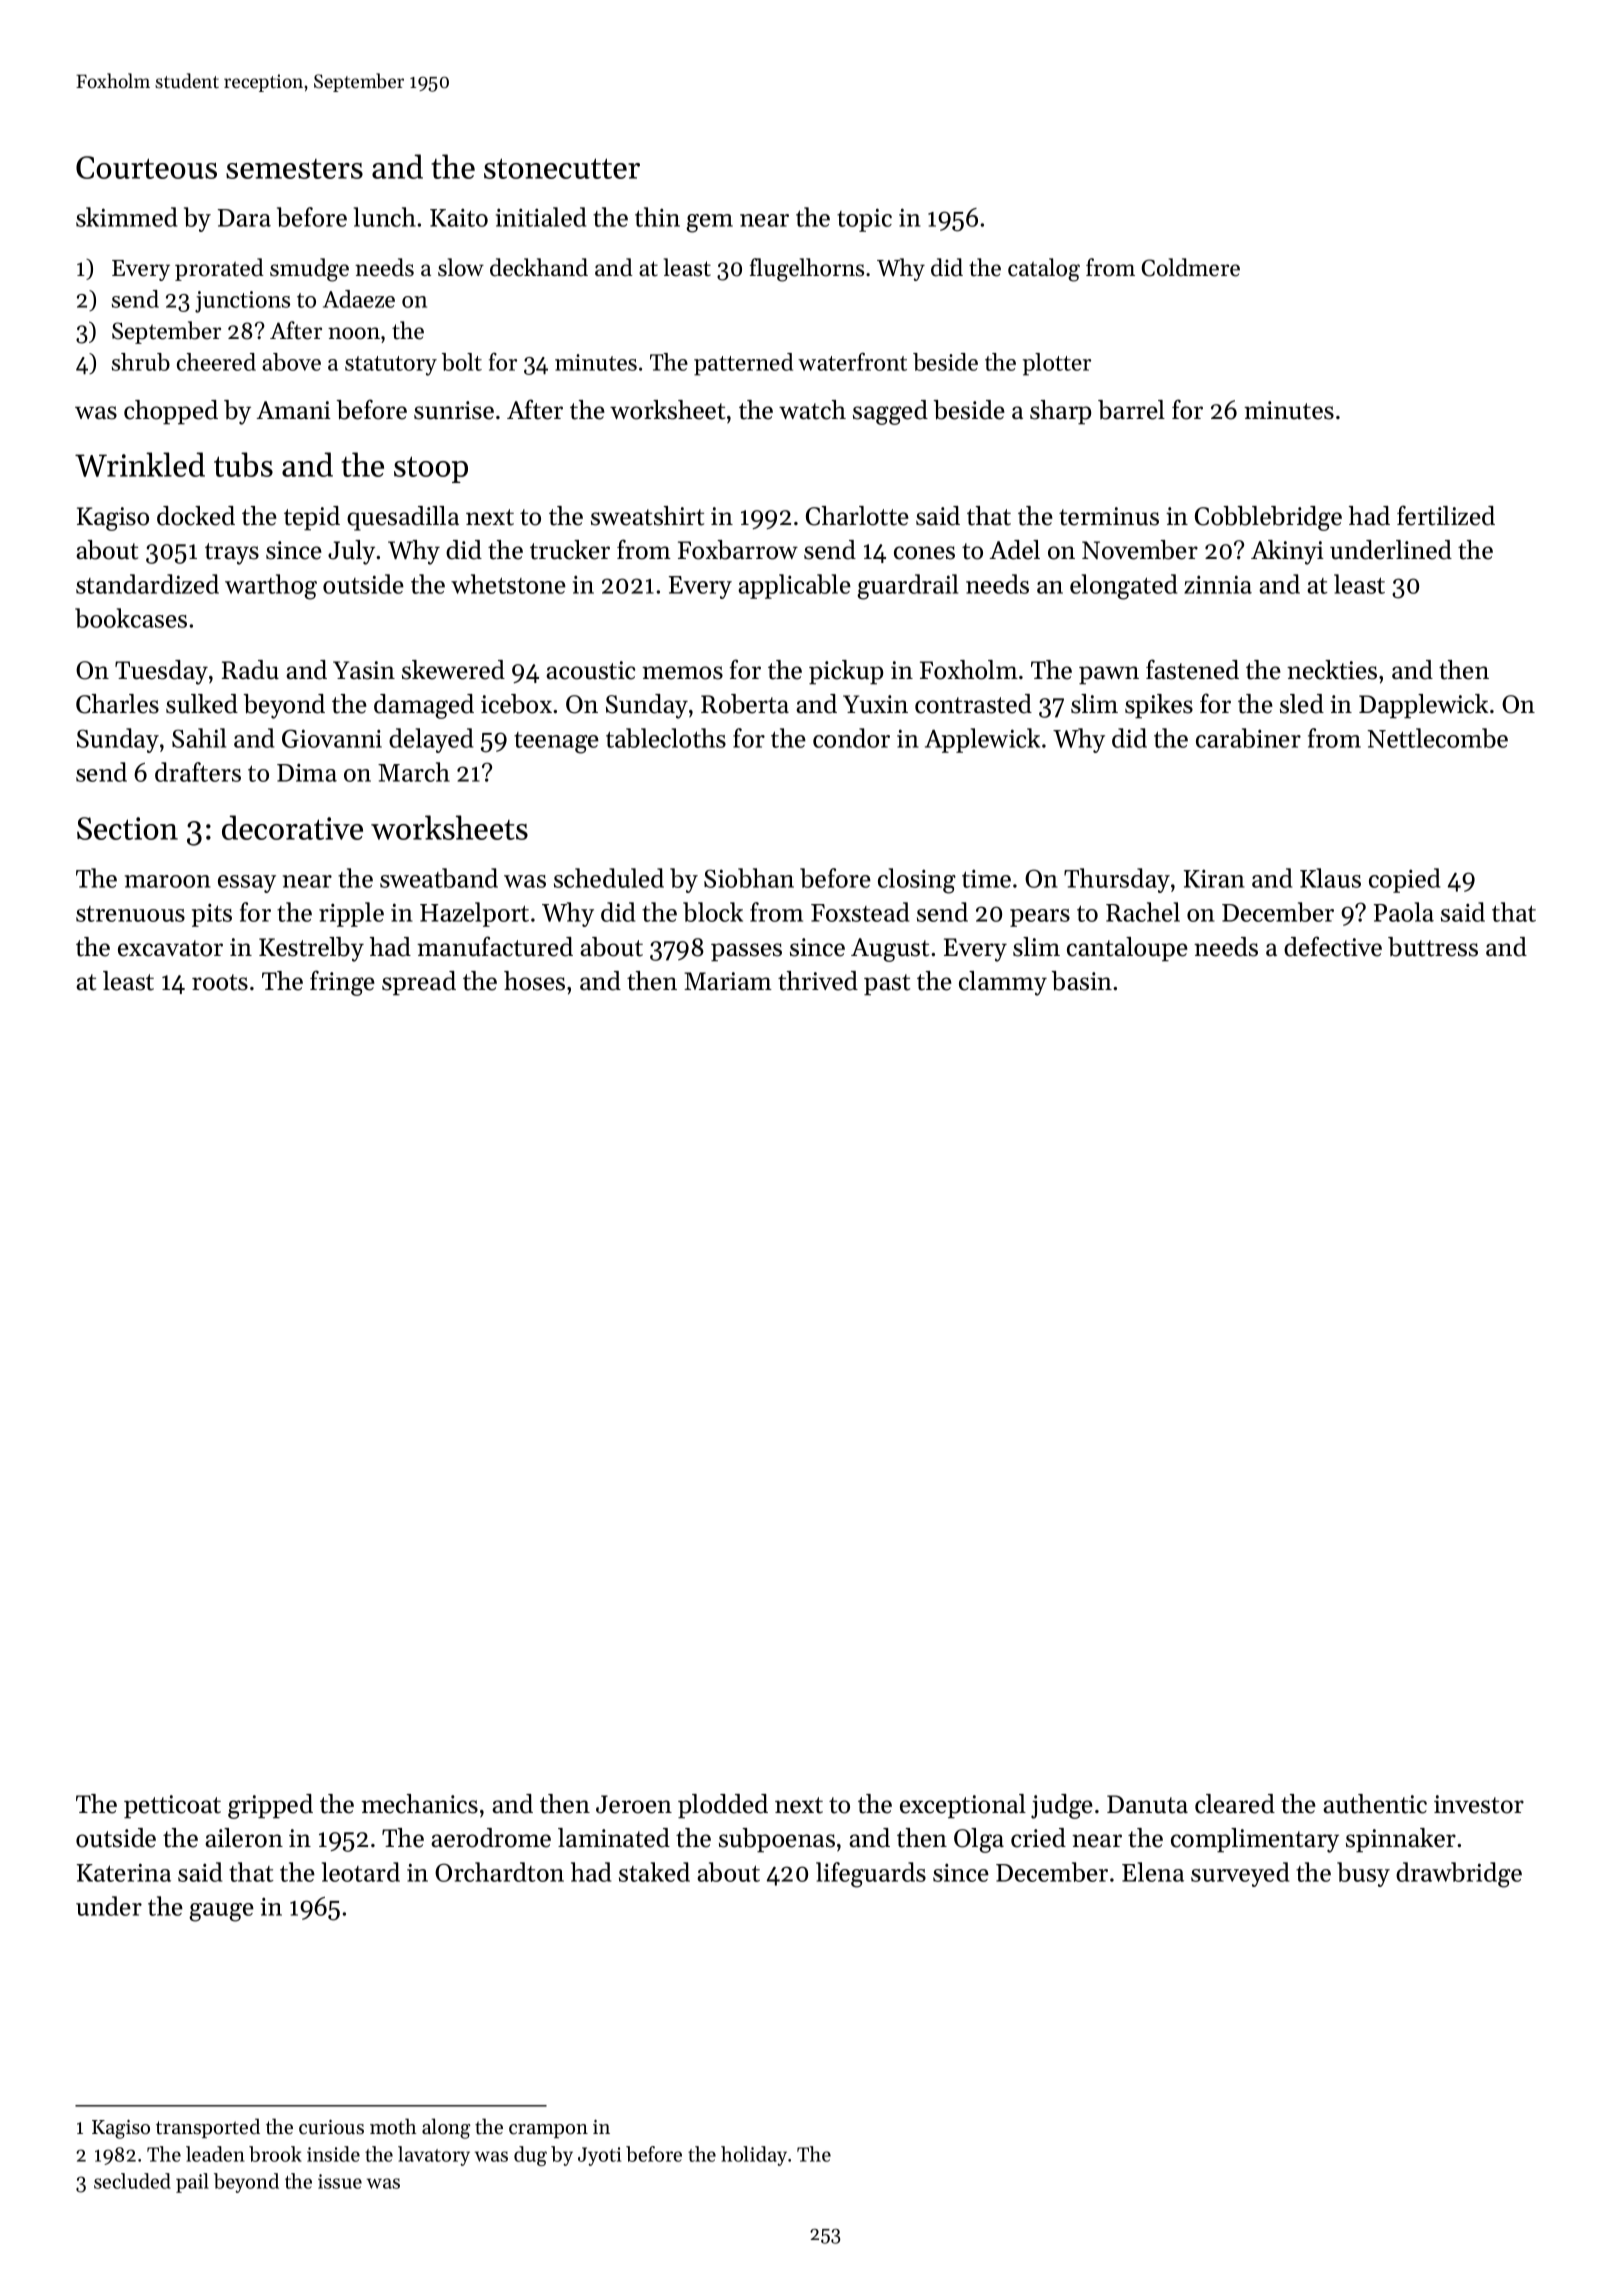 The width and height of the page is (1620, 2292). I want to click on Danuta, so click(1147, 1804).
